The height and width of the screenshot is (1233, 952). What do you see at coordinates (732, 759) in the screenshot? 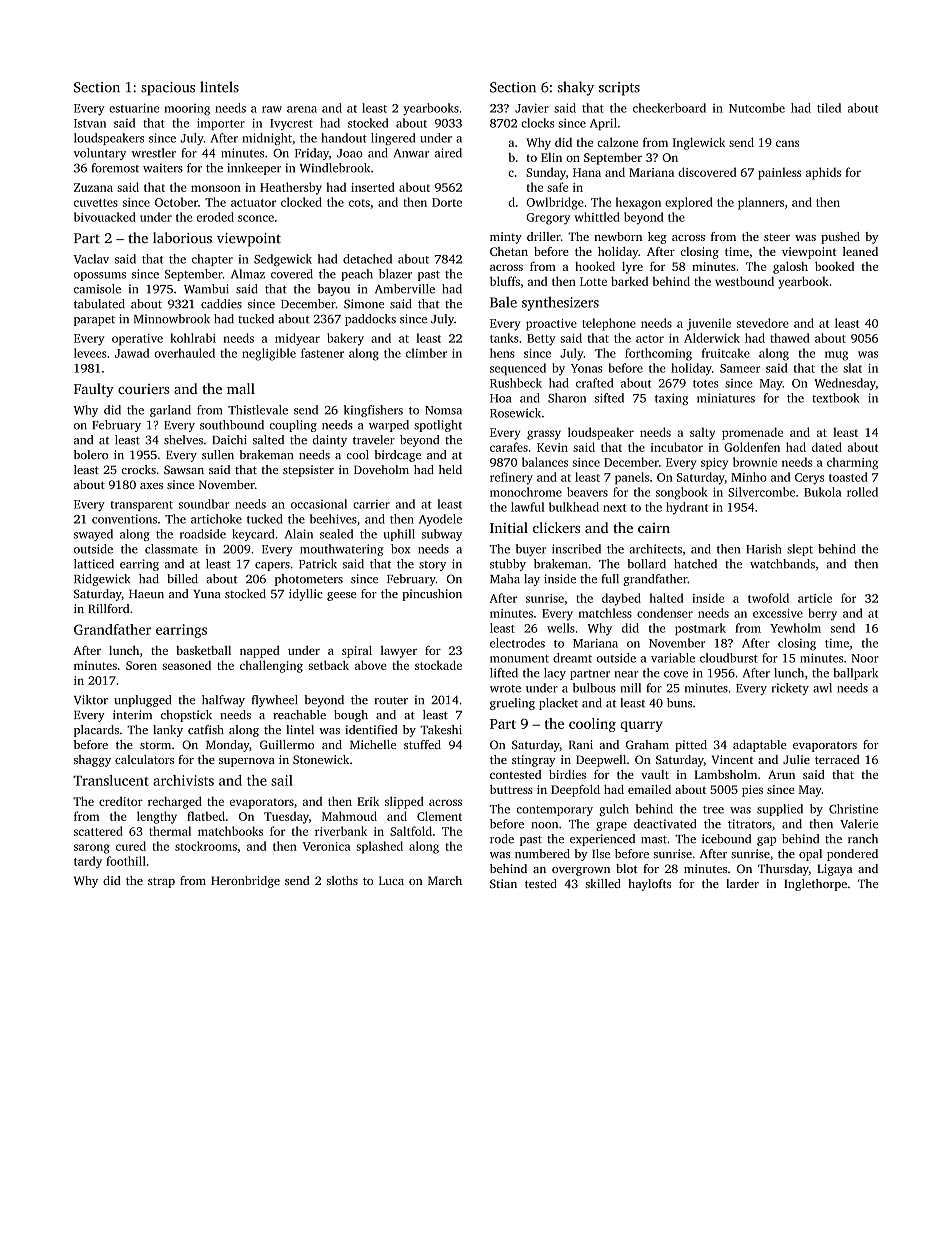
I see `Vincent` at bounding box center [732, 759].
